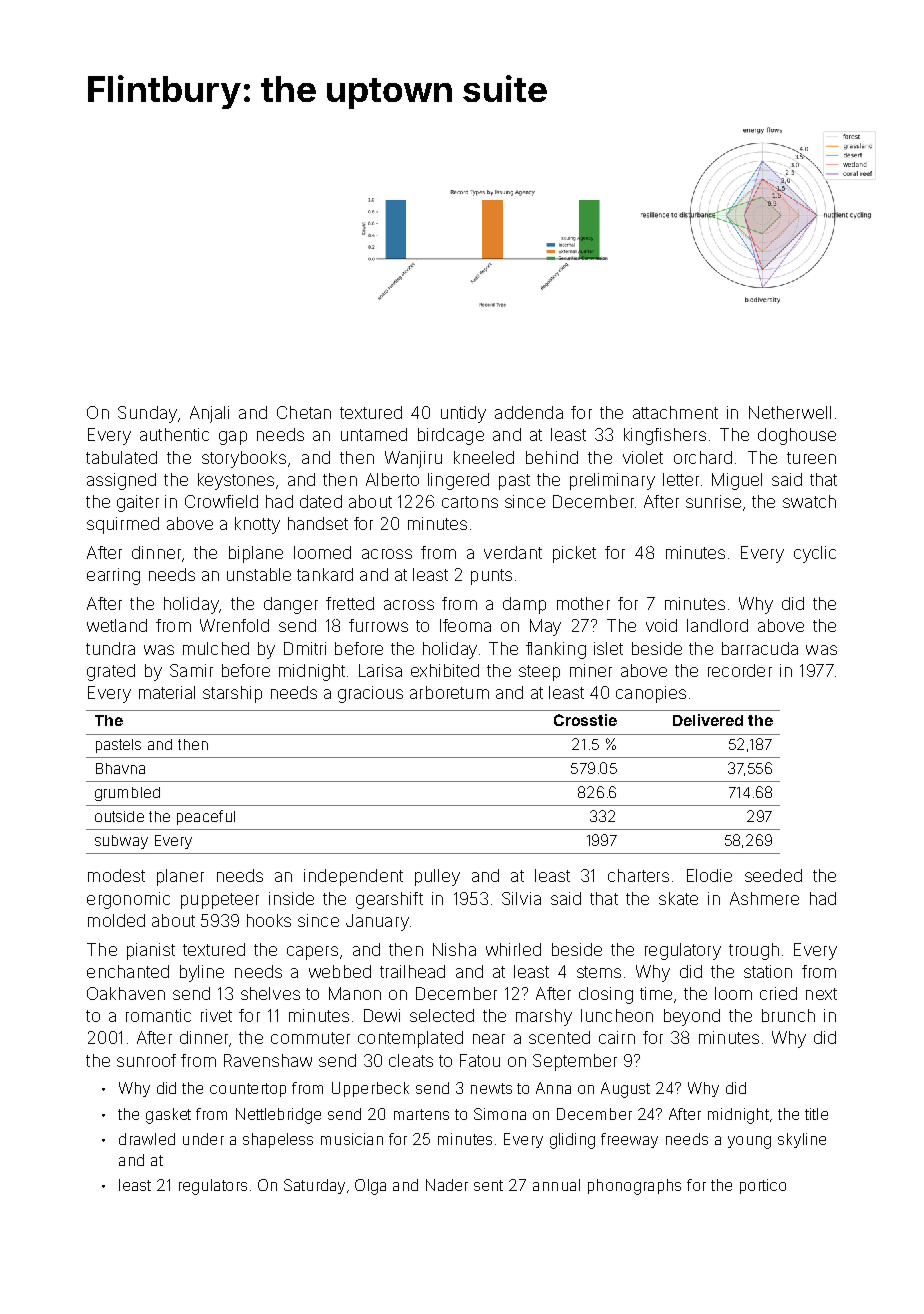 This screenshot has height=1314, width=924. I want to click on shapeless, so click(278, 1140).
